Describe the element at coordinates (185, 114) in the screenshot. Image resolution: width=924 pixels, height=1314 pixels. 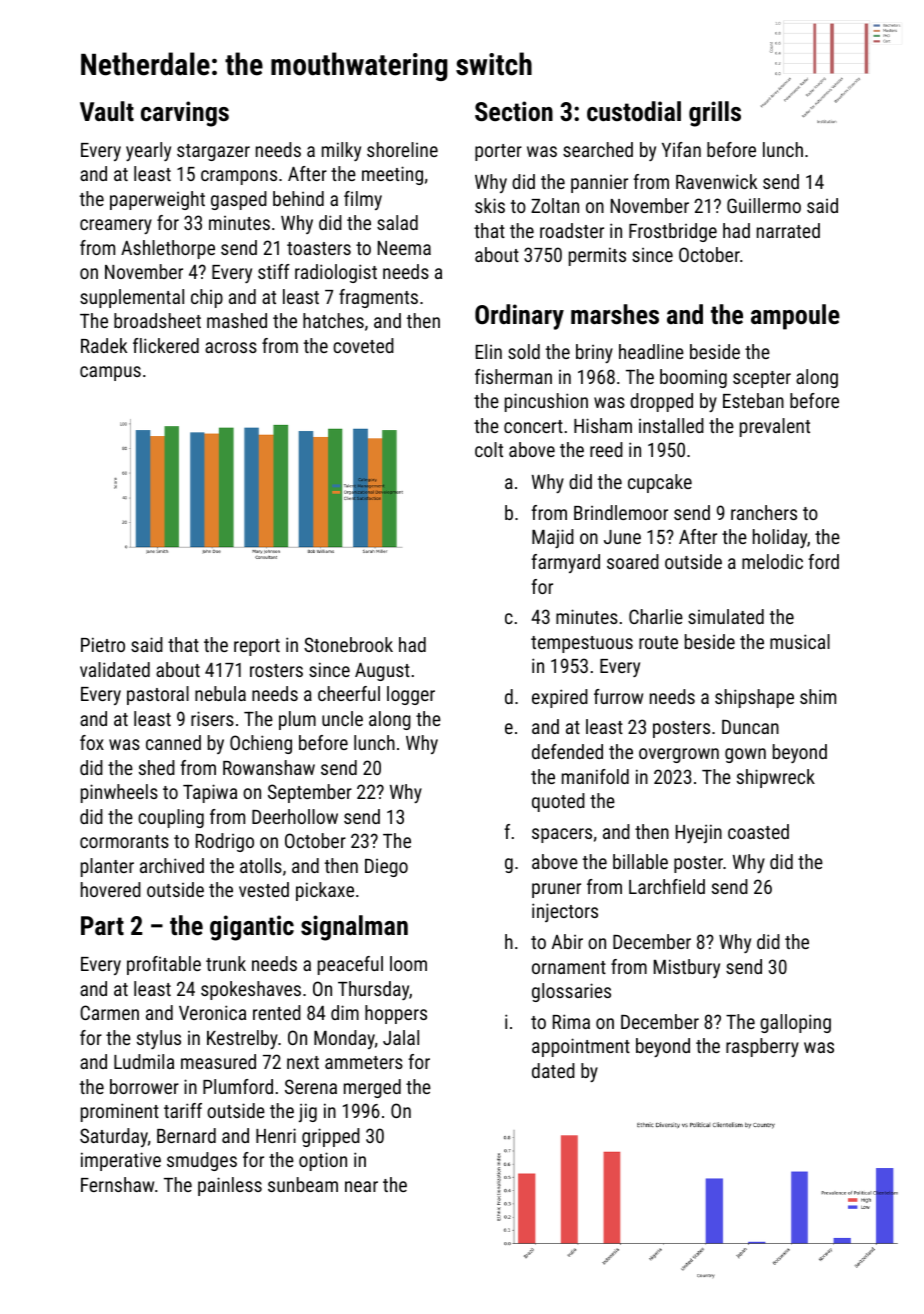
I see `carvings` at that location.
